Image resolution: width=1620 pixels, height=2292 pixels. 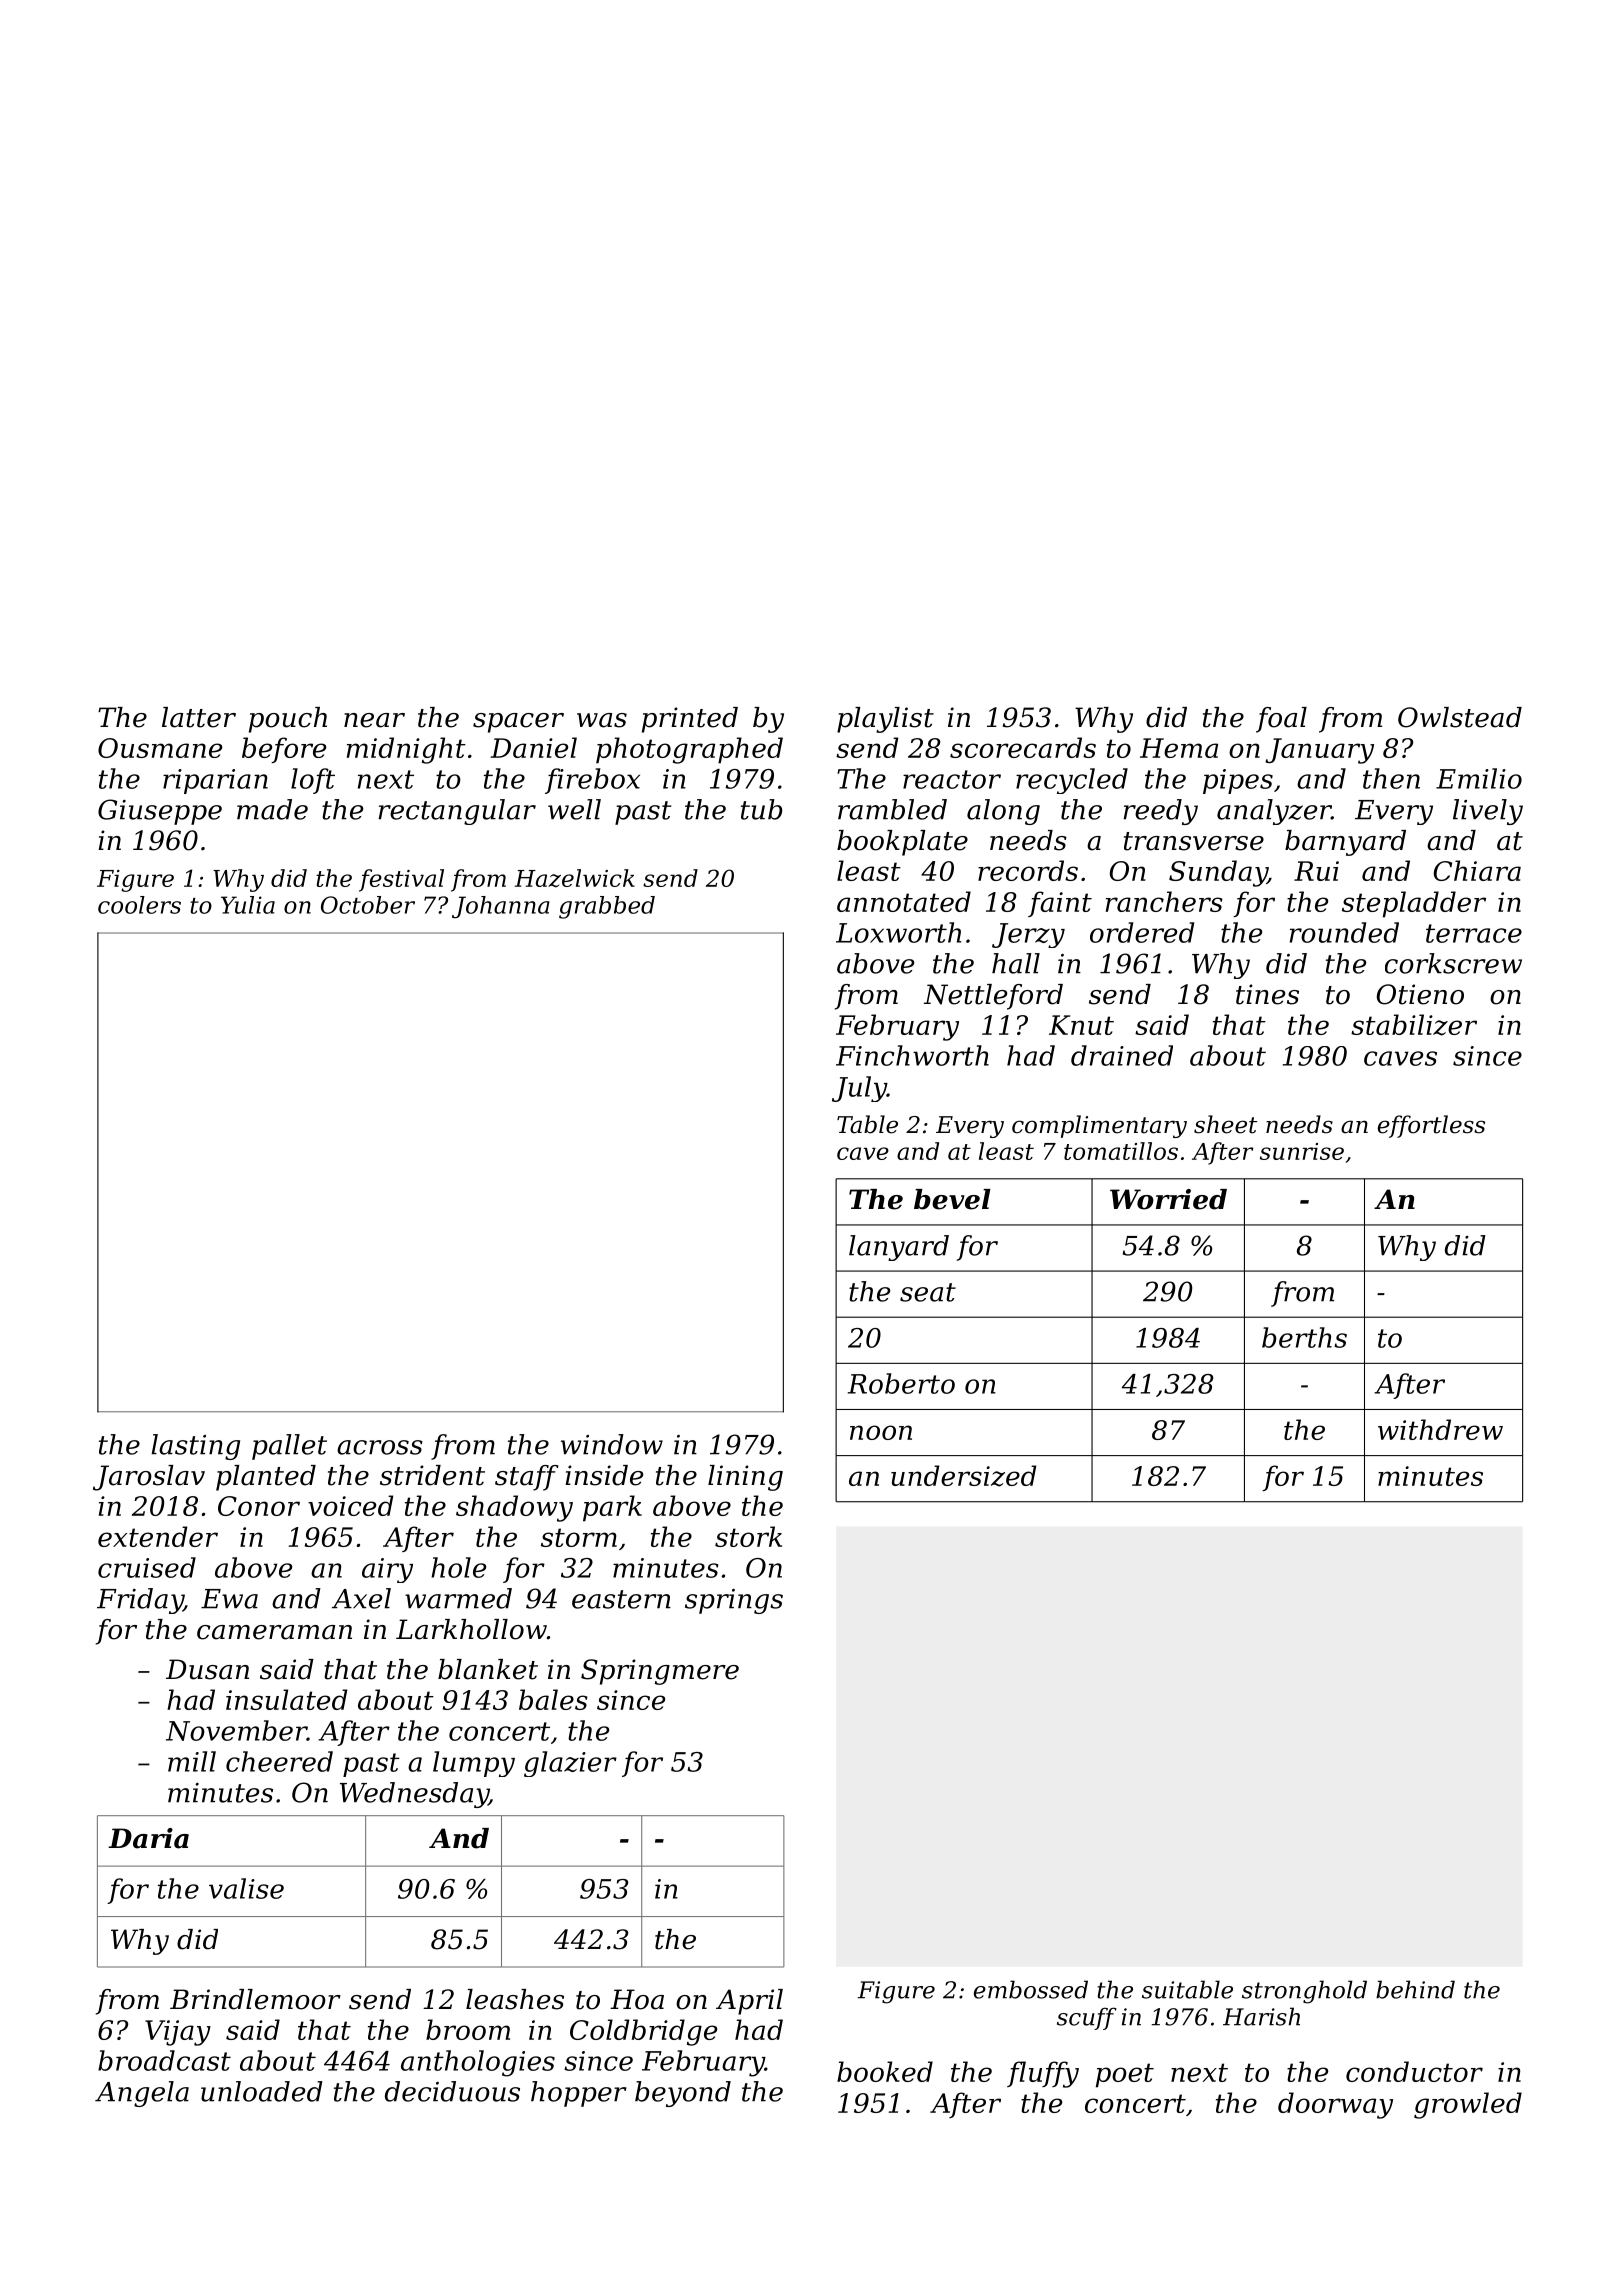 What do you see at coordinates (289, 1447) in the screenshot?
I see `pallet` at bounding box center [289, 1447].
